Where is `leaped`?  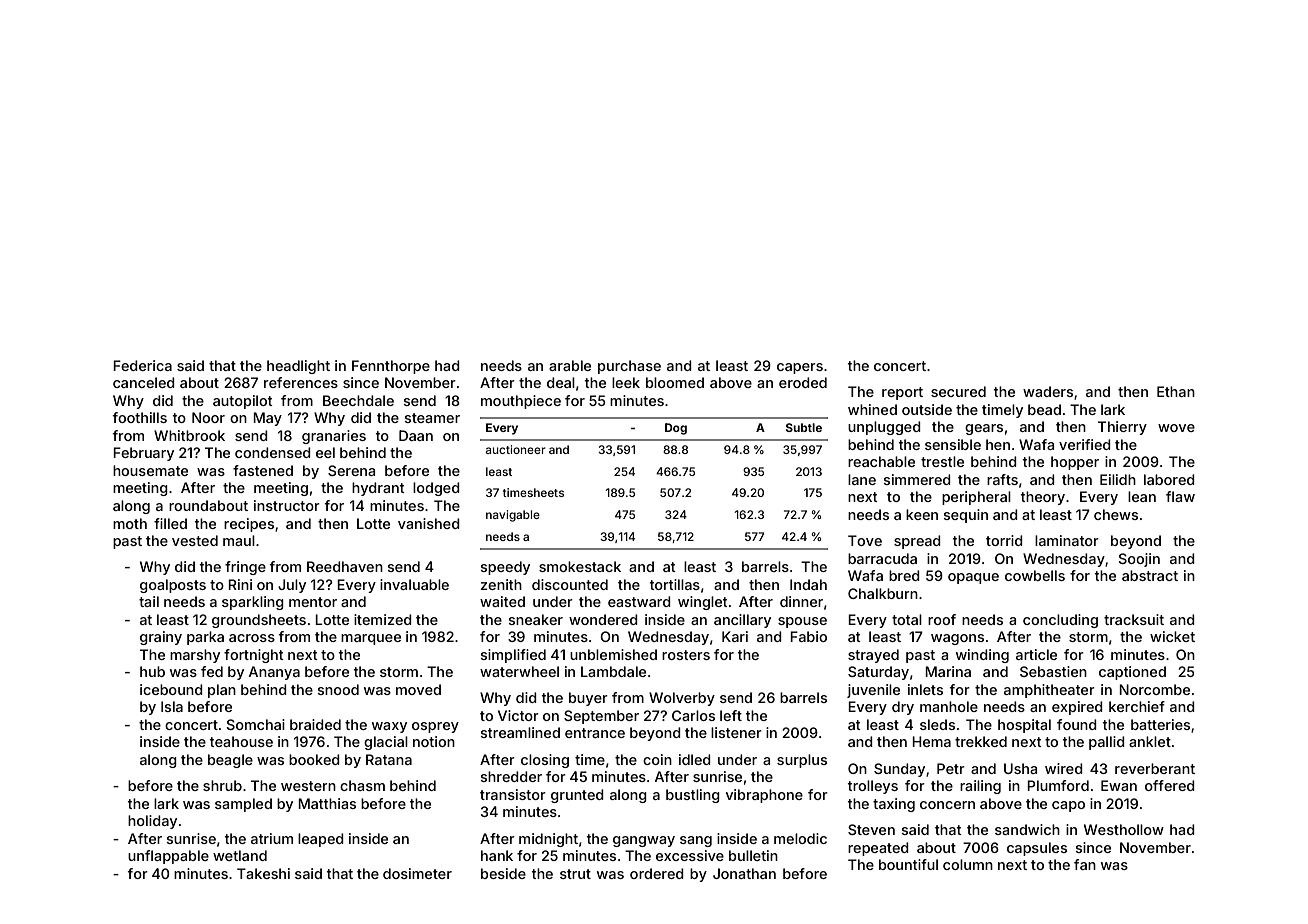
leaped is located at coordinates (321, 840).
